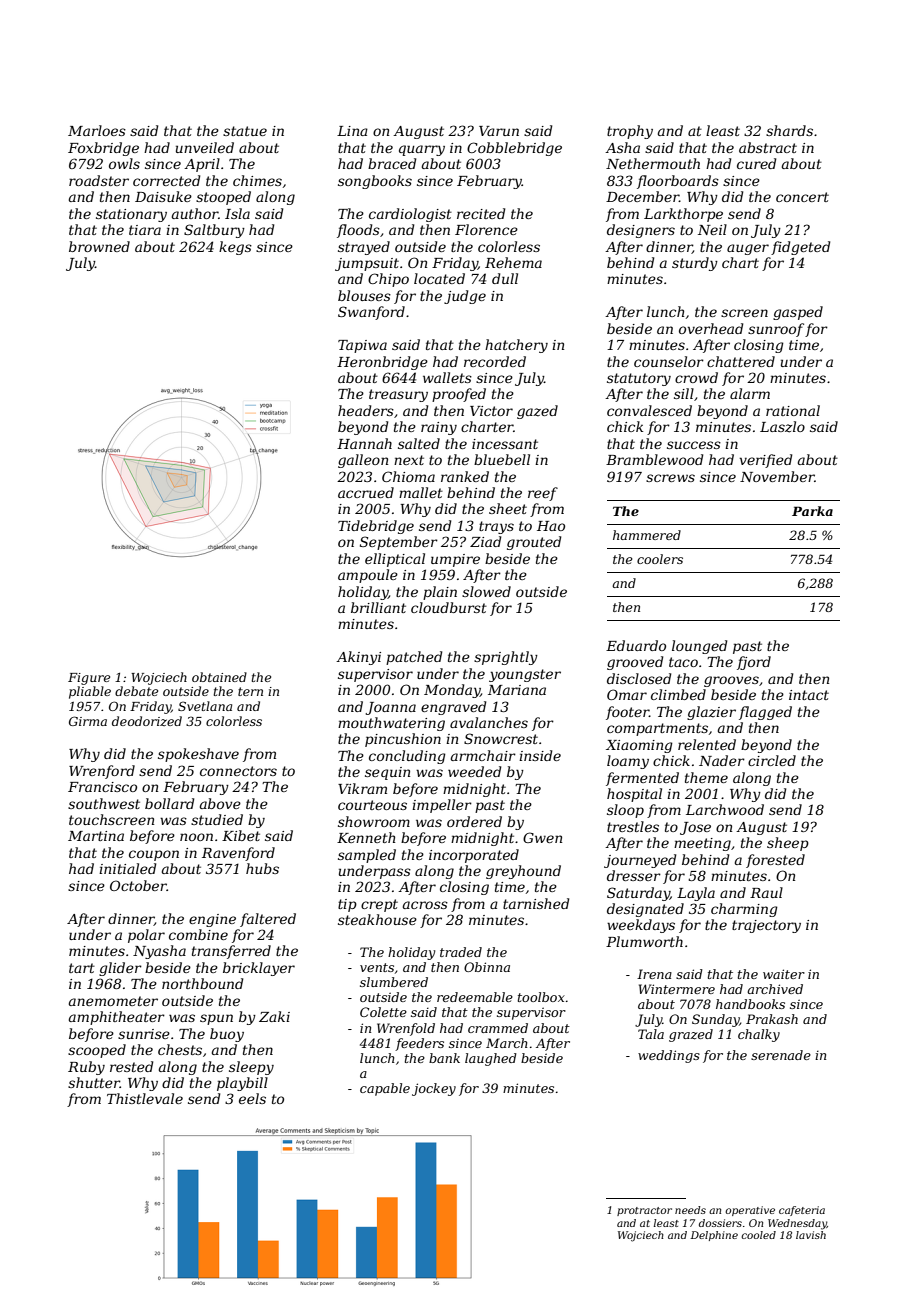  What do you see at coordinates (89, 679) in the screenshot?
I see `Figure` at bounding box center [89, 679].
